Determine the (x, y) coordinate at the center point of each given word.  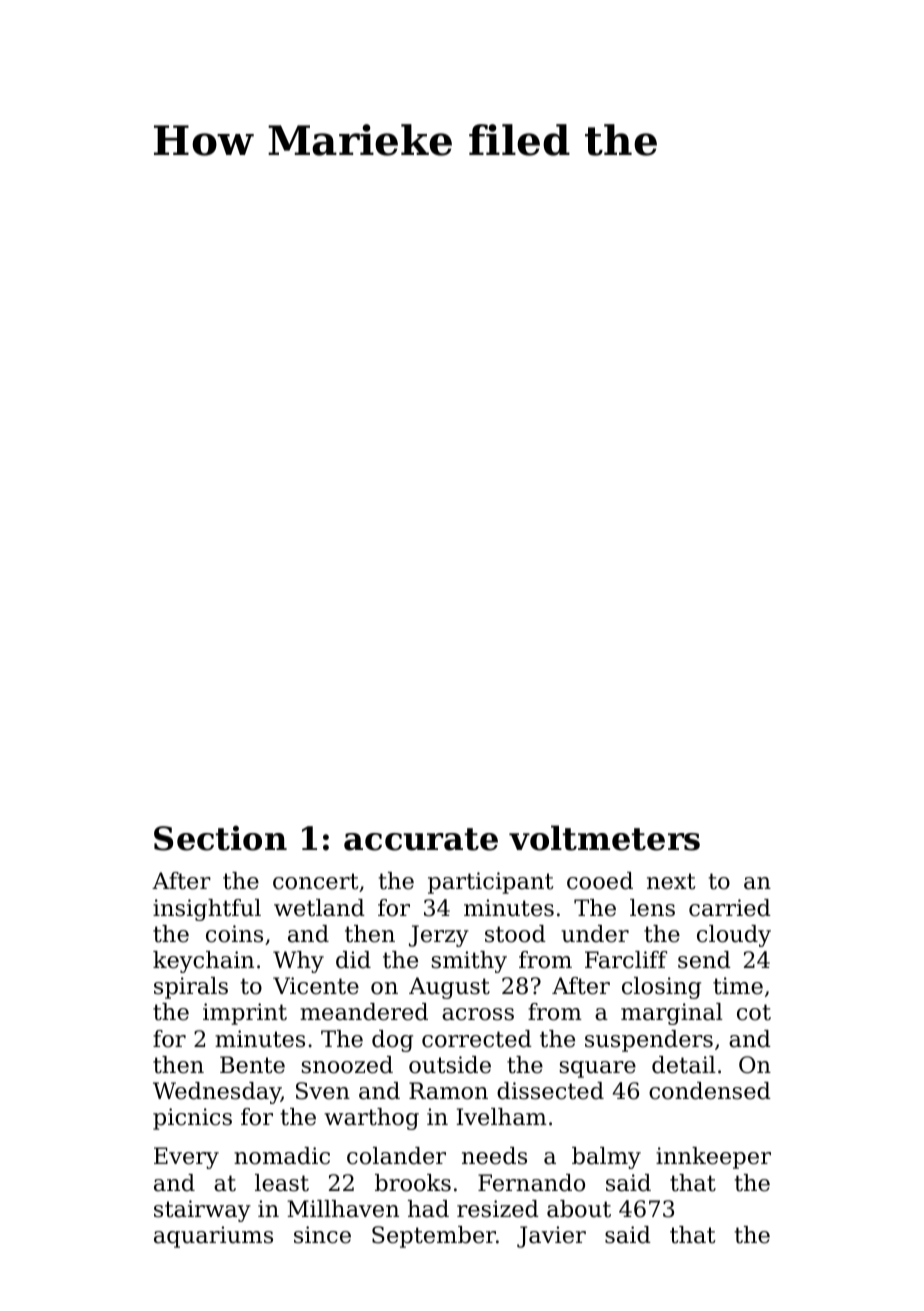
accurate (421, 839)
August (449, 988)
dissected (550, 1091)
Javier (551, 1237)
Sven (323, 1091)
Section (220, 838)
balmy (606, 1158)
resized (498, 1209)
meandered (364, 1012)
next (671, 881)
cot (754, 1012)
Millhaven (343, 1209)
